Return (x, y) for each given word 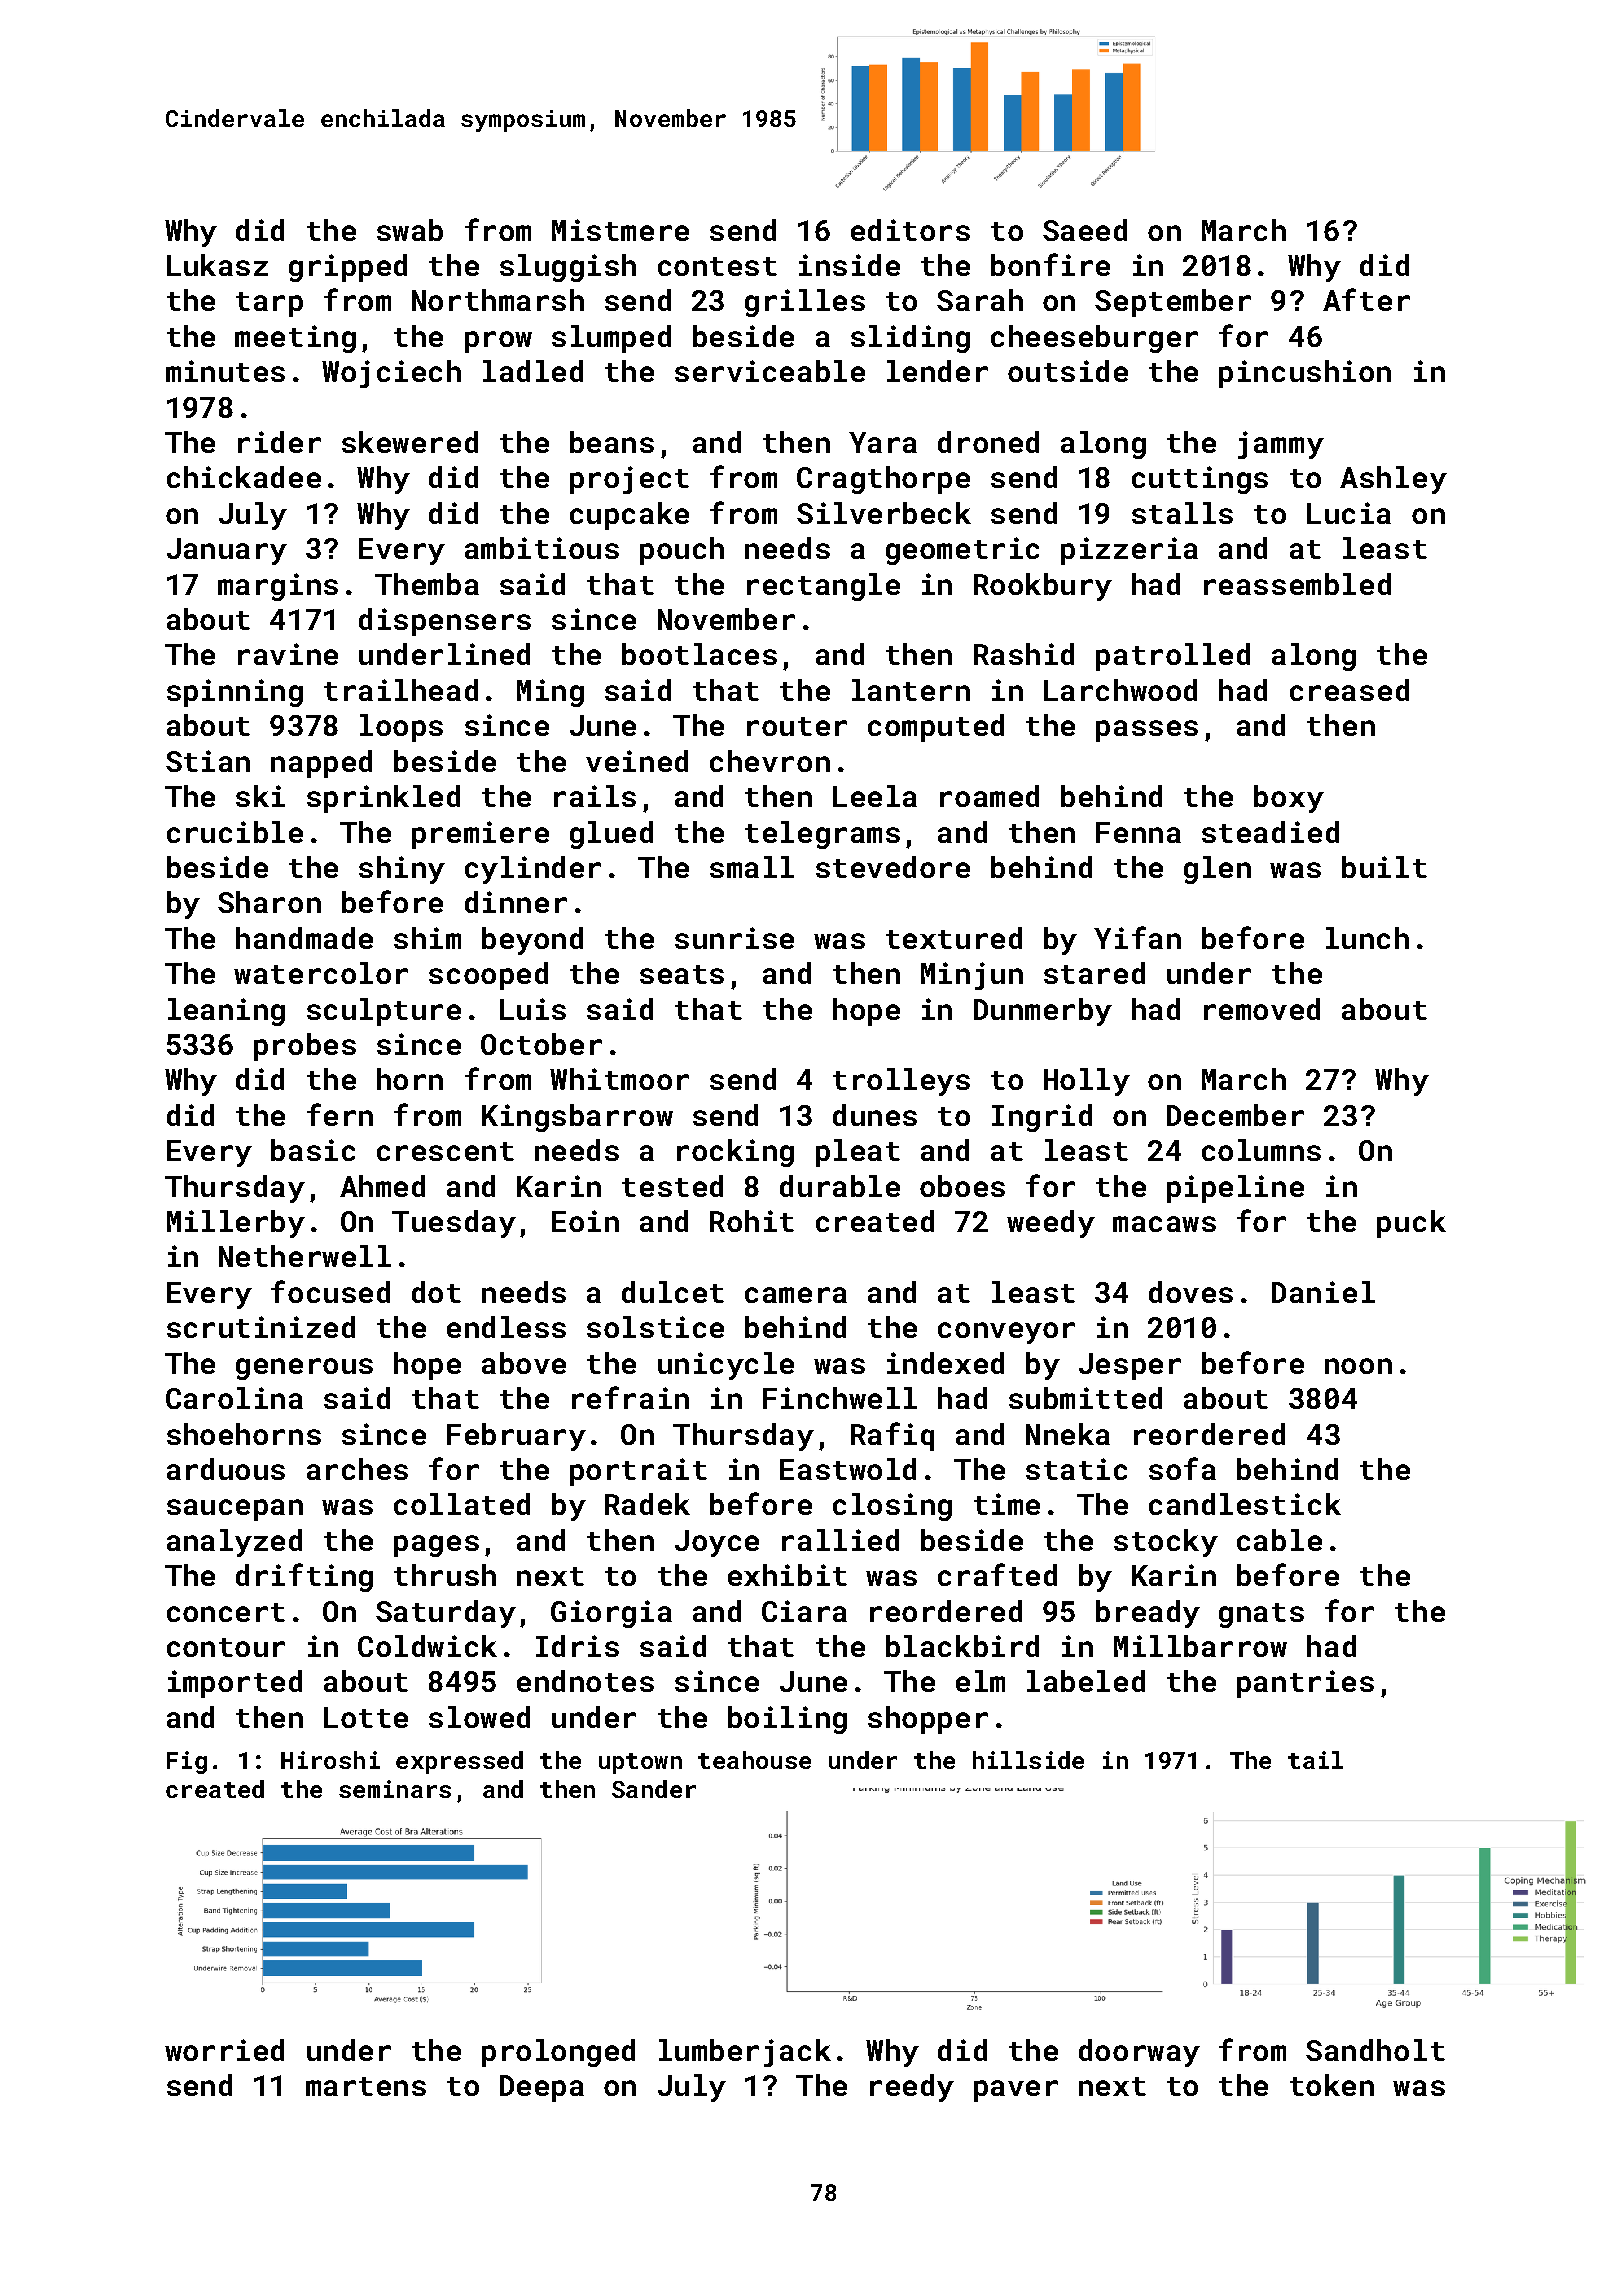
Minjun (972, 976)
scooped (488, 976)
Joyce (717, 1543)
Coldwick (427, 1646)
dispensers (445, 622)
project (629, 480)
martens (366, 2086)
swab (410, 230)
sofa (1182, 1468)
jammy (1281, 445)
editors (910, 230)
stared (1094, 973)
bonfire (1050, 264)
